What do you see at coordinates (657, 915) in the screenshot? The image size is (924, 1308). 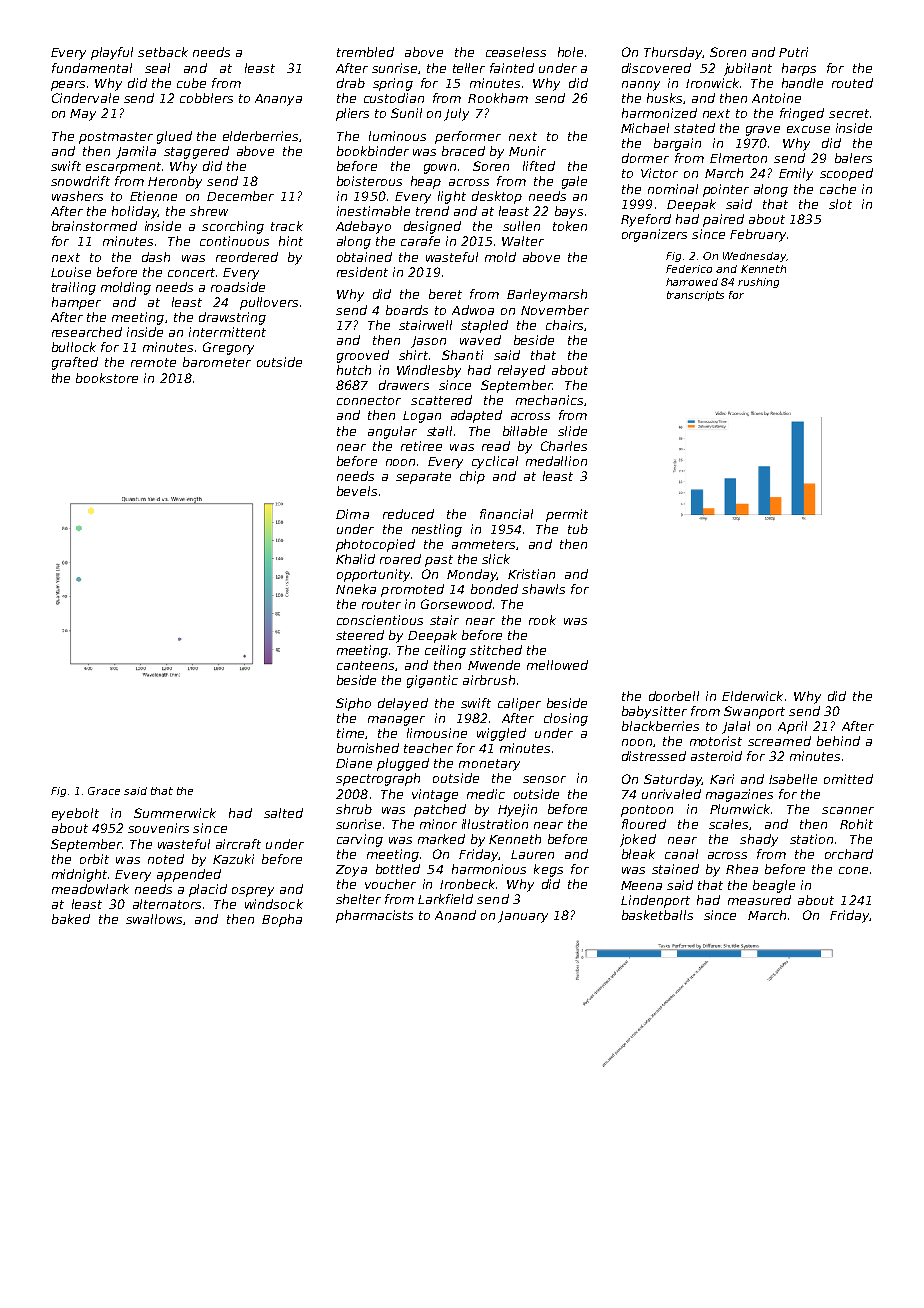 I see `basketballs` at bounding box center [657, 915].
